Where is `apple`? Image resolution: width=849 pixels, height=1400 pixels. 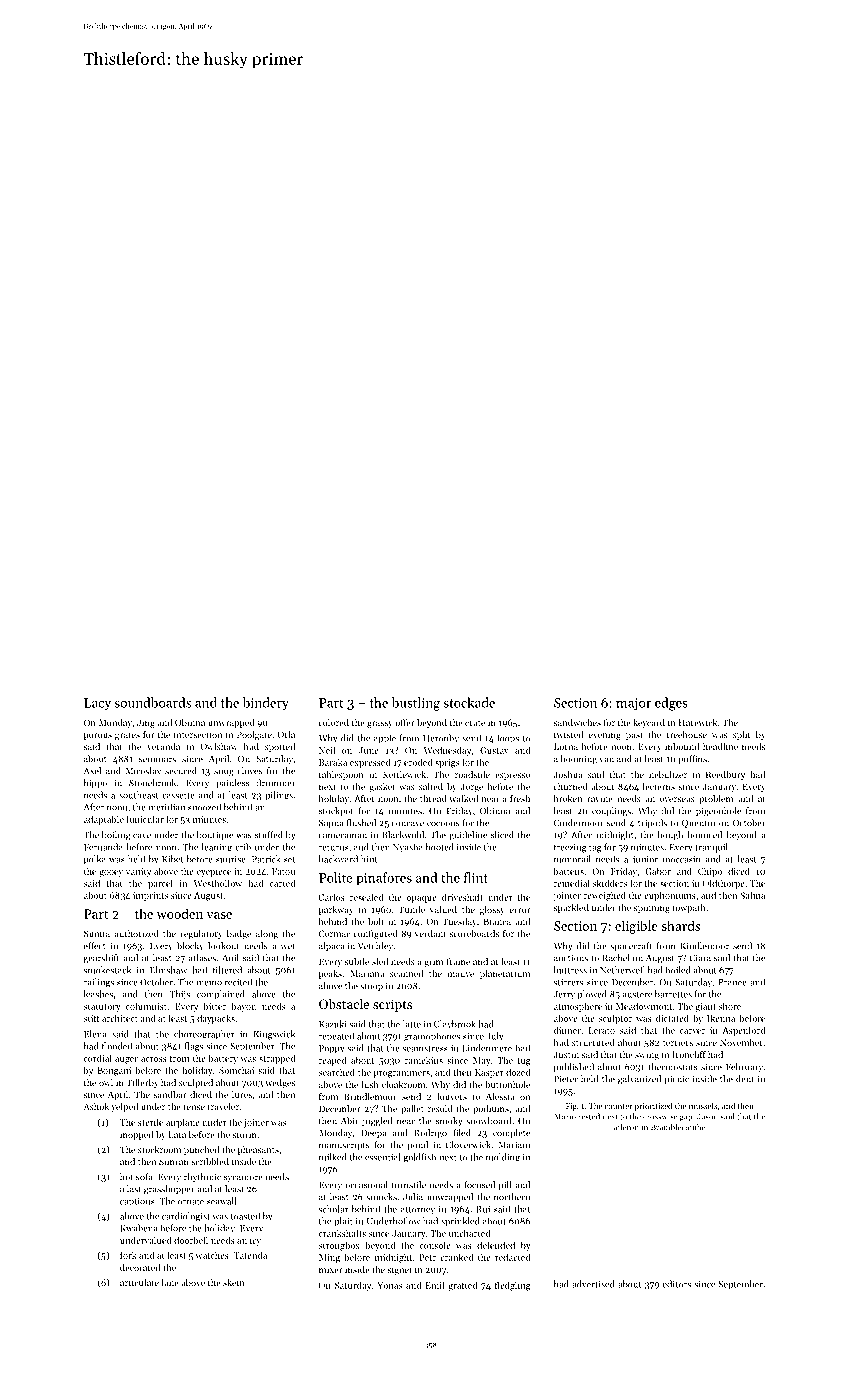
apple is located at coordinates (385, 739).
